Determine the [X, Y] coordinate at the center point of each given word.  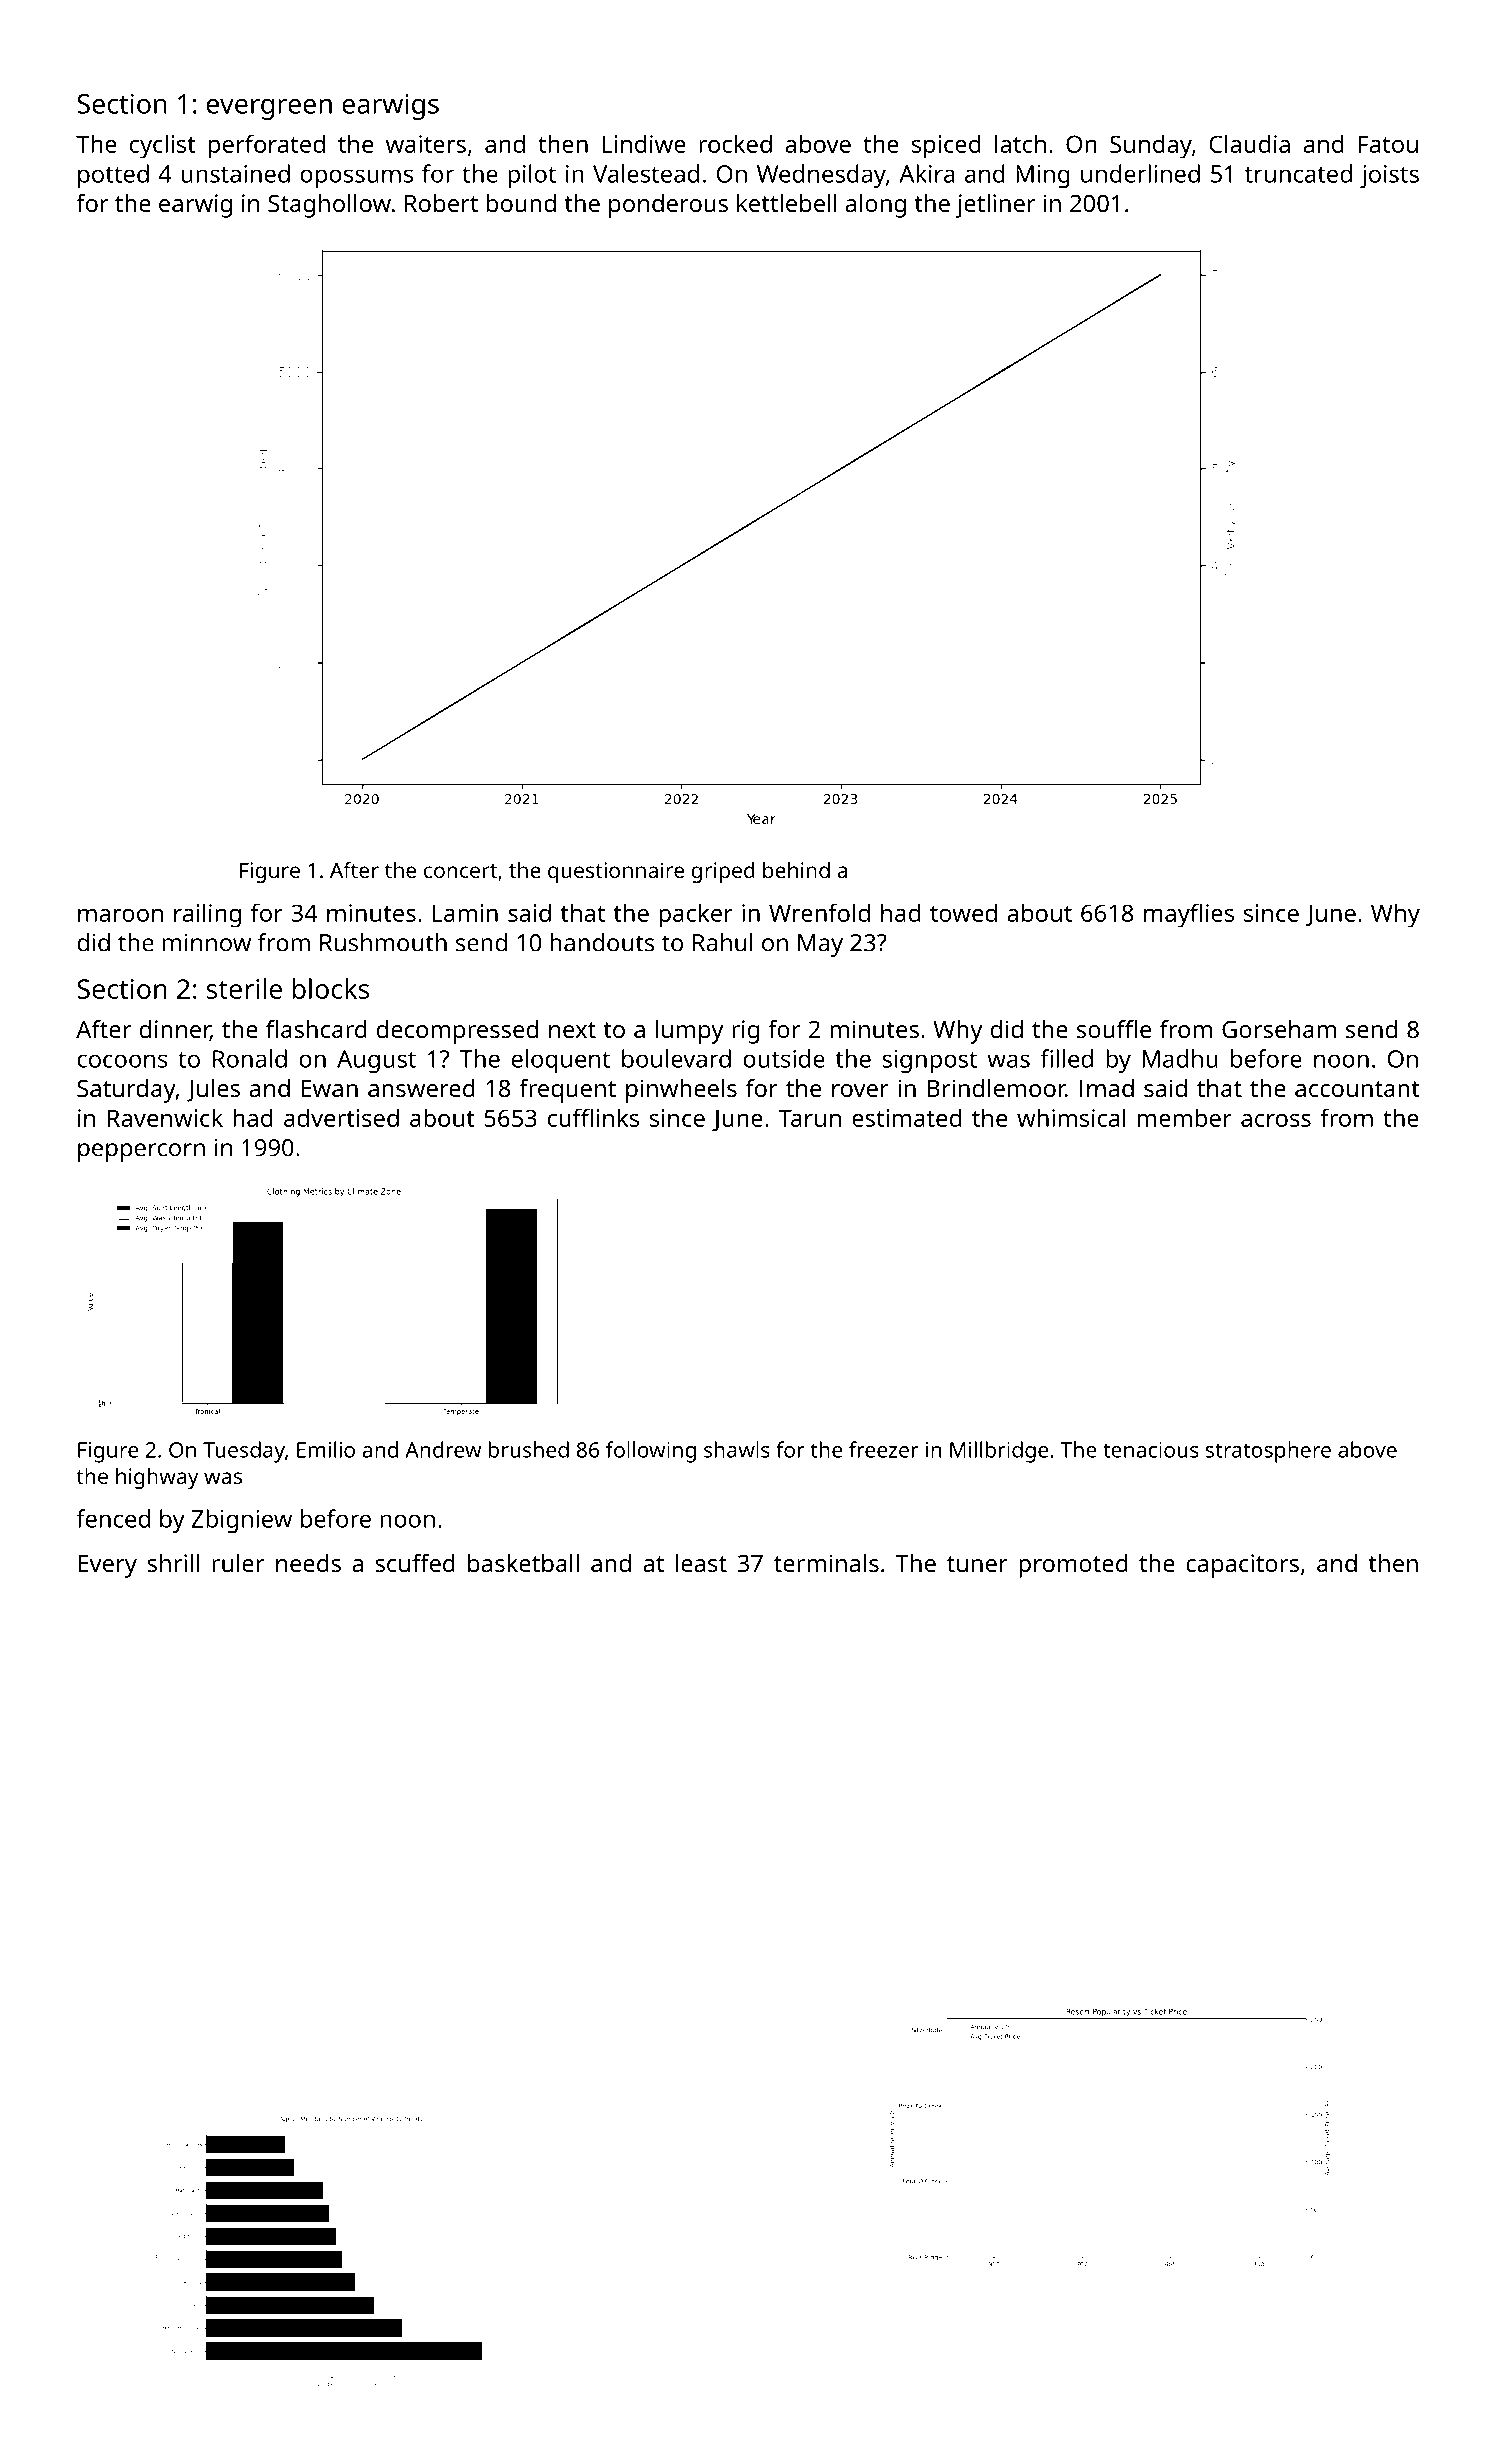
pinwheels [681, 1091]
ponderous [668, 206]
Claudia [1249, 143]
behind [796, 870]
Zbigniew [241, 1521]
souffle [1114, 1029]
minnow [207, 943]
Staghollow [329, 206]
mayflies [1189, 915]
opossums [356, 178]
